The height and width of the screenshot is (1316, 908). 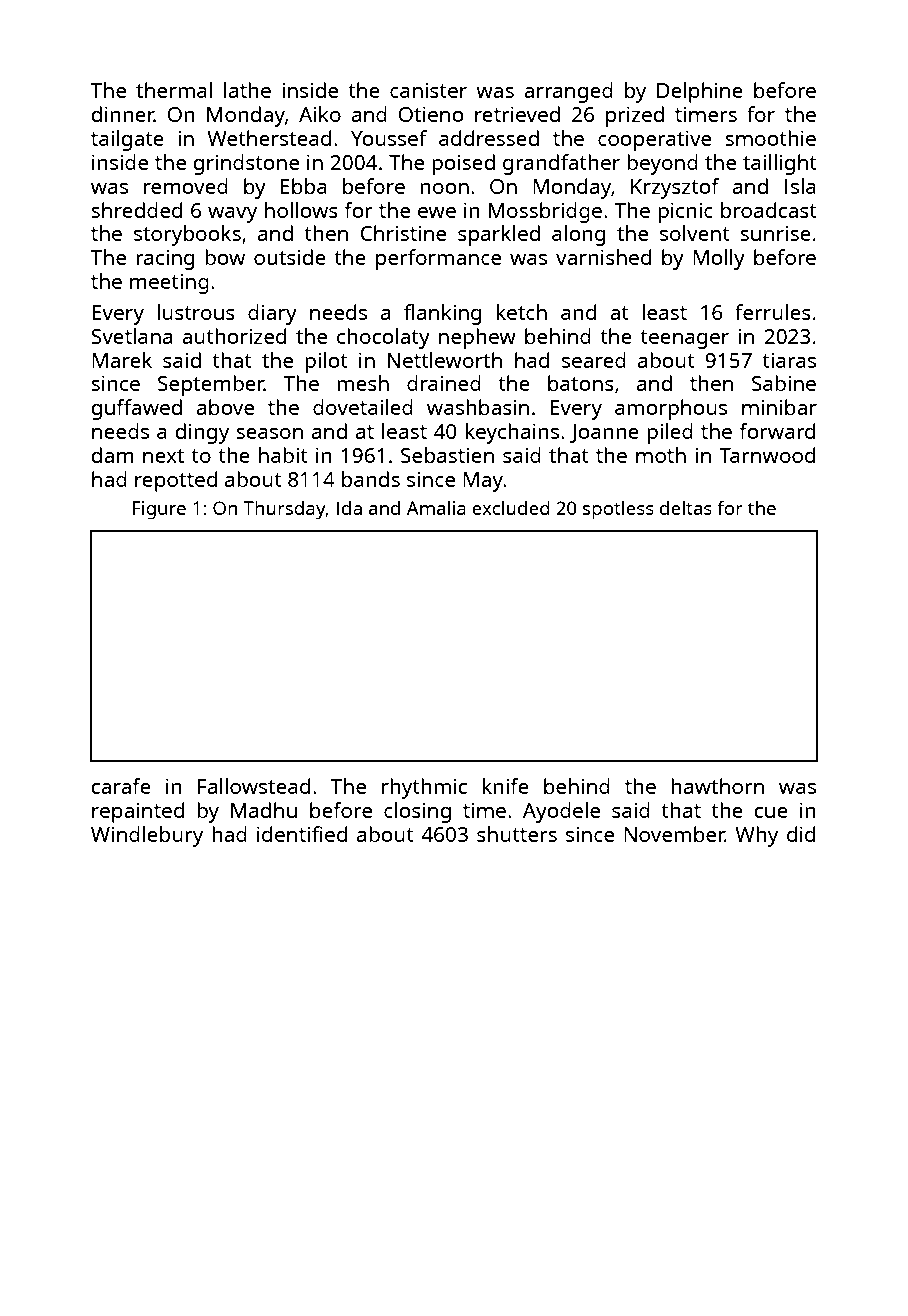 What do you see at coordinates (436, 507) in the screenshot?
I see `Amalia` at bounding box center [436, 507].
